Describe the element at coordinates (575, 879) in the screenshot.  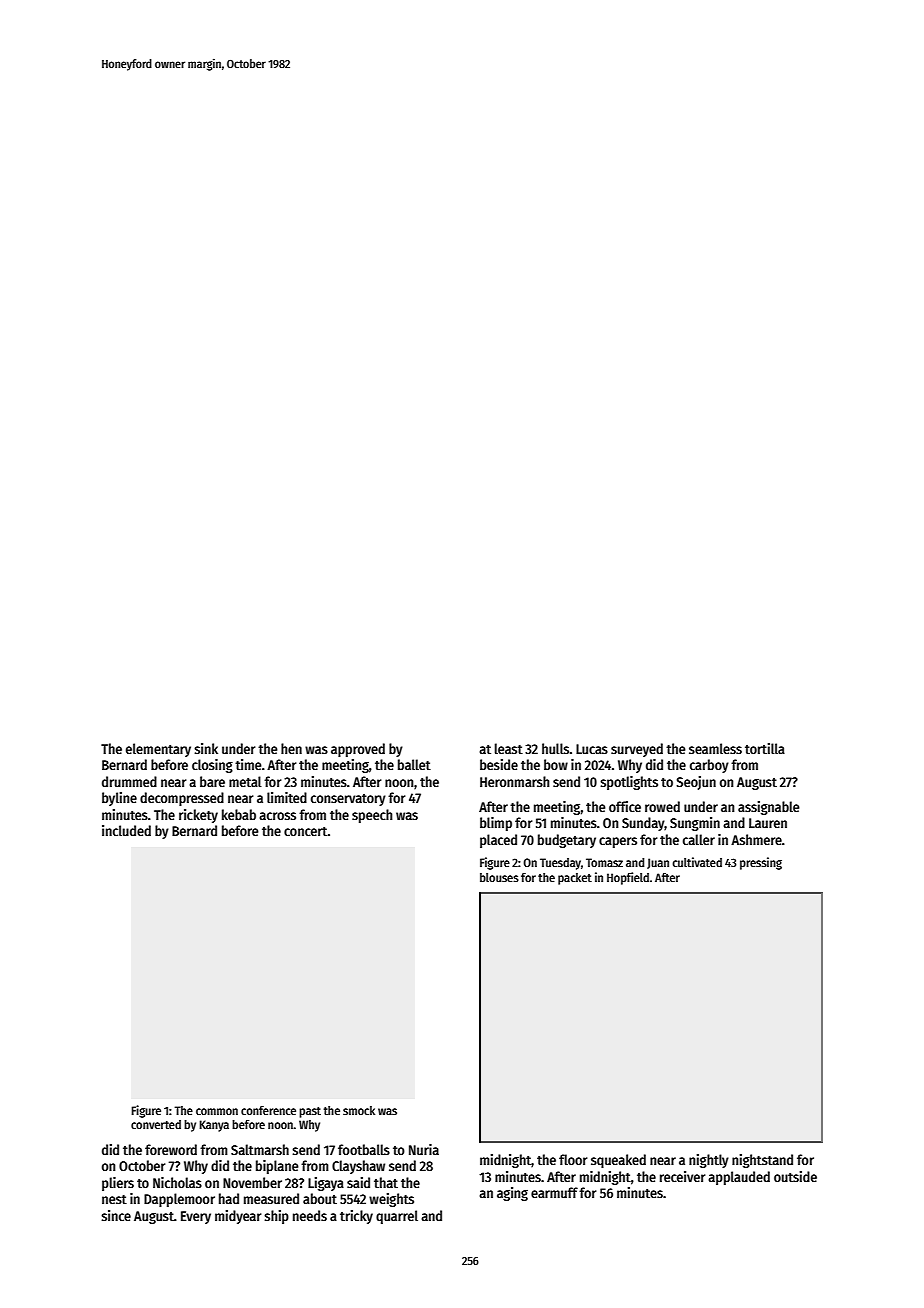
I see `packet` at that location.
